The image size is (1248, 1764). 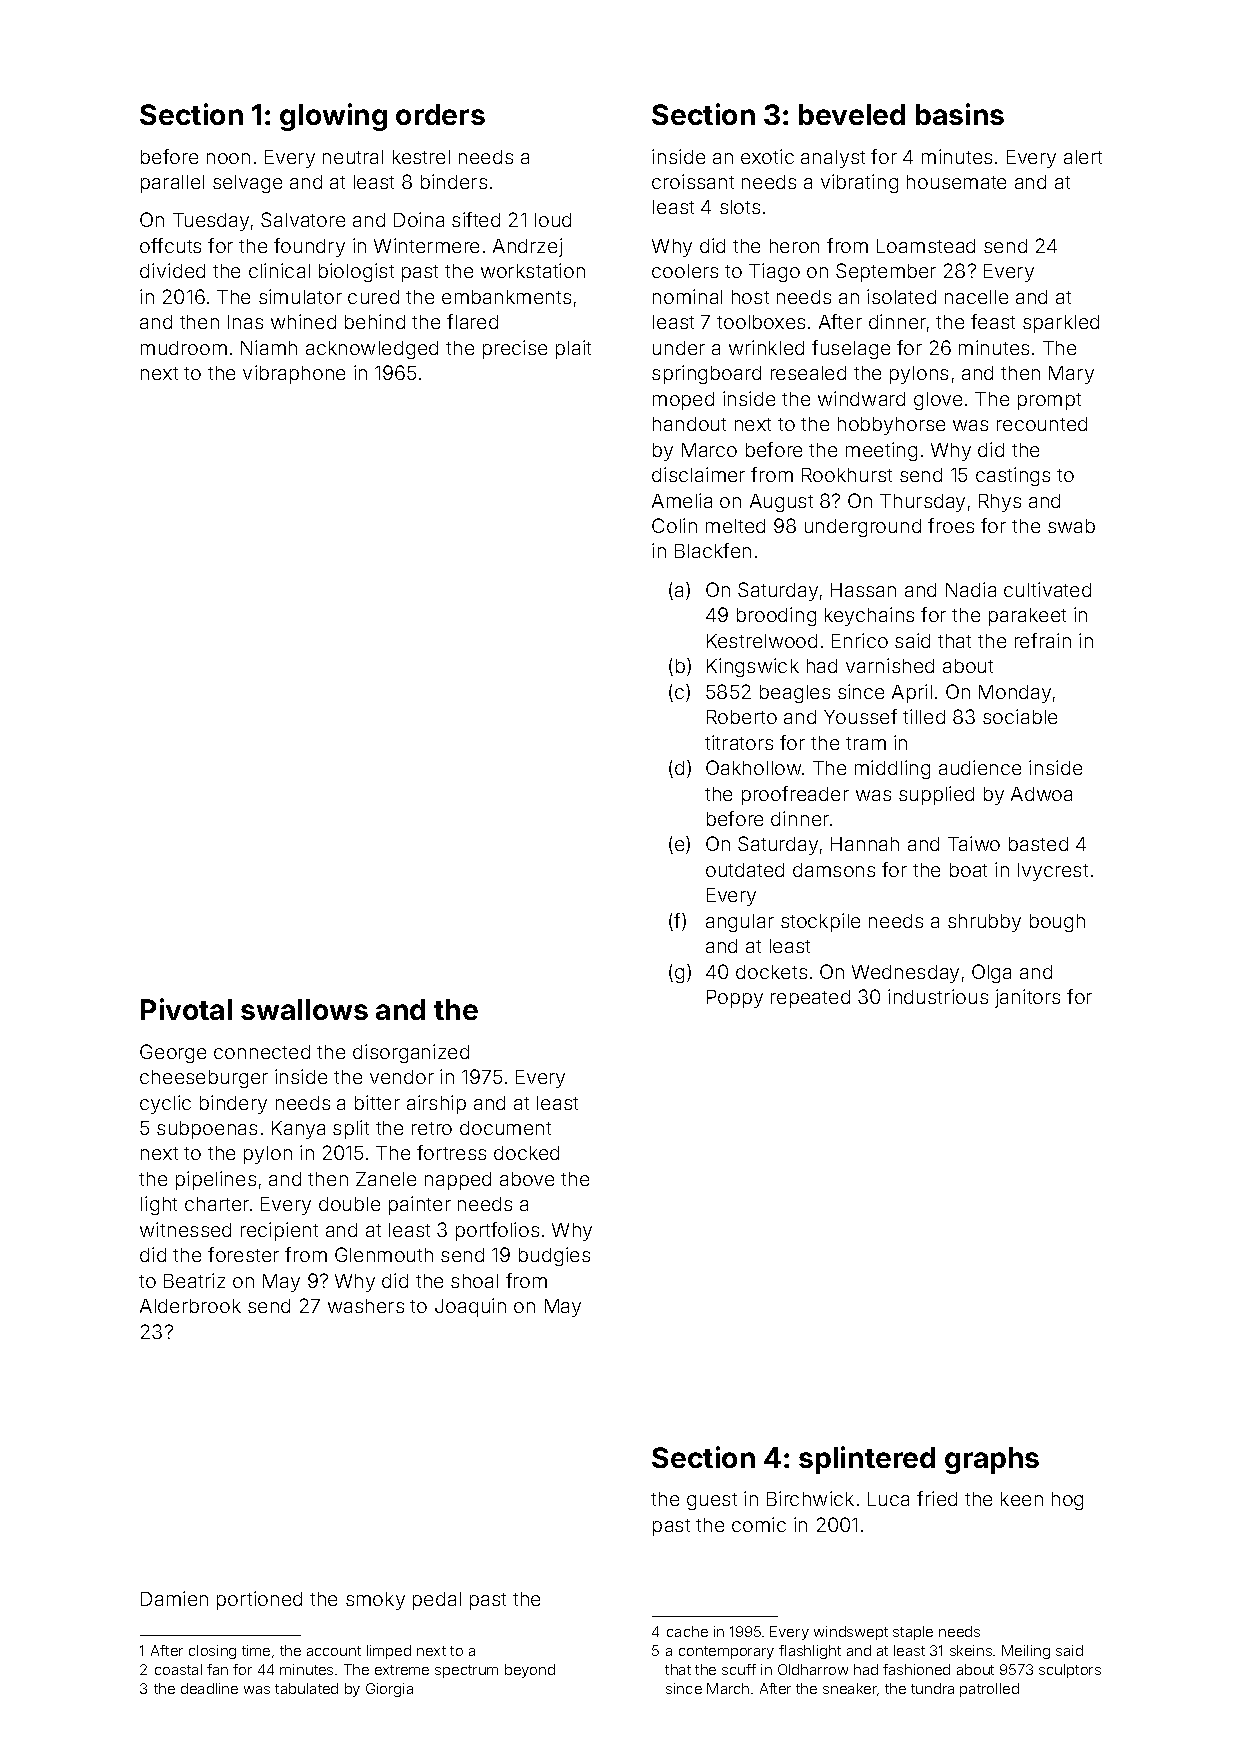 What do you see at coordinates (960, 114) in the screenshot?
I see `basins` at bounding box center [960, 114].
